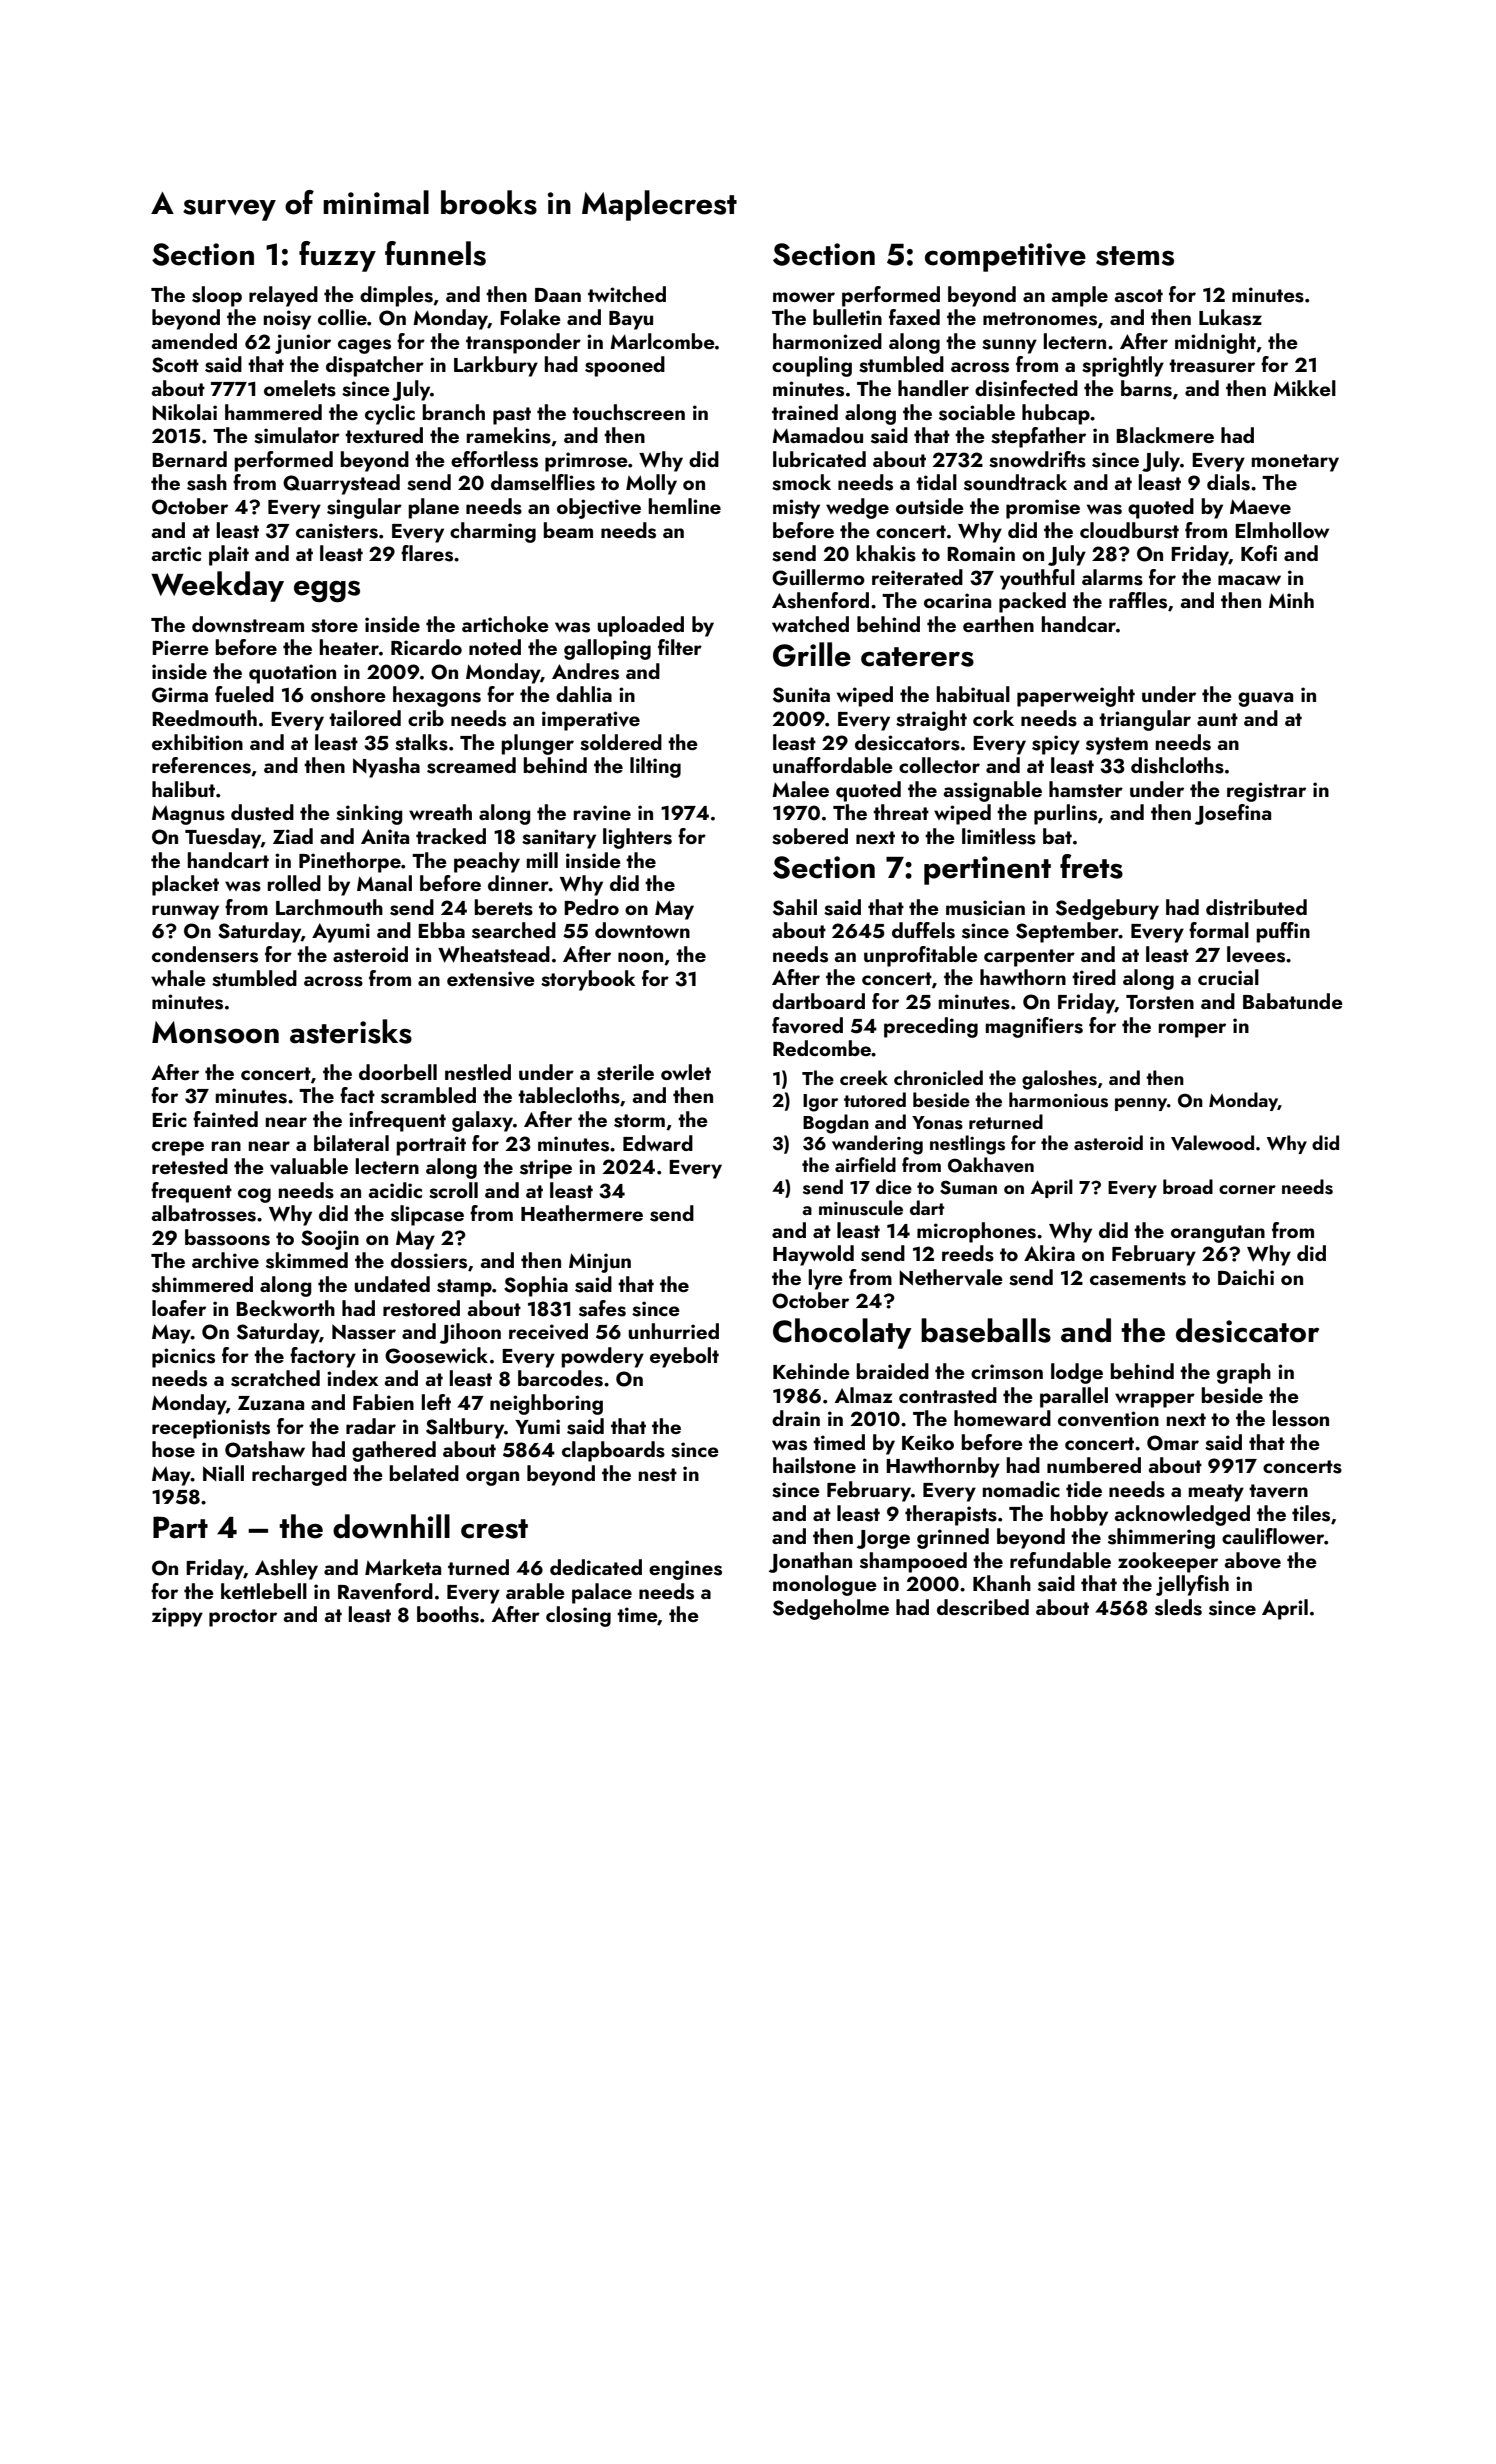 The height and width of the page is (2464, 1496). What do you see at coordinates (337, 256) in the page?
I see `fuzzy` at bounding box center [337, 256].
